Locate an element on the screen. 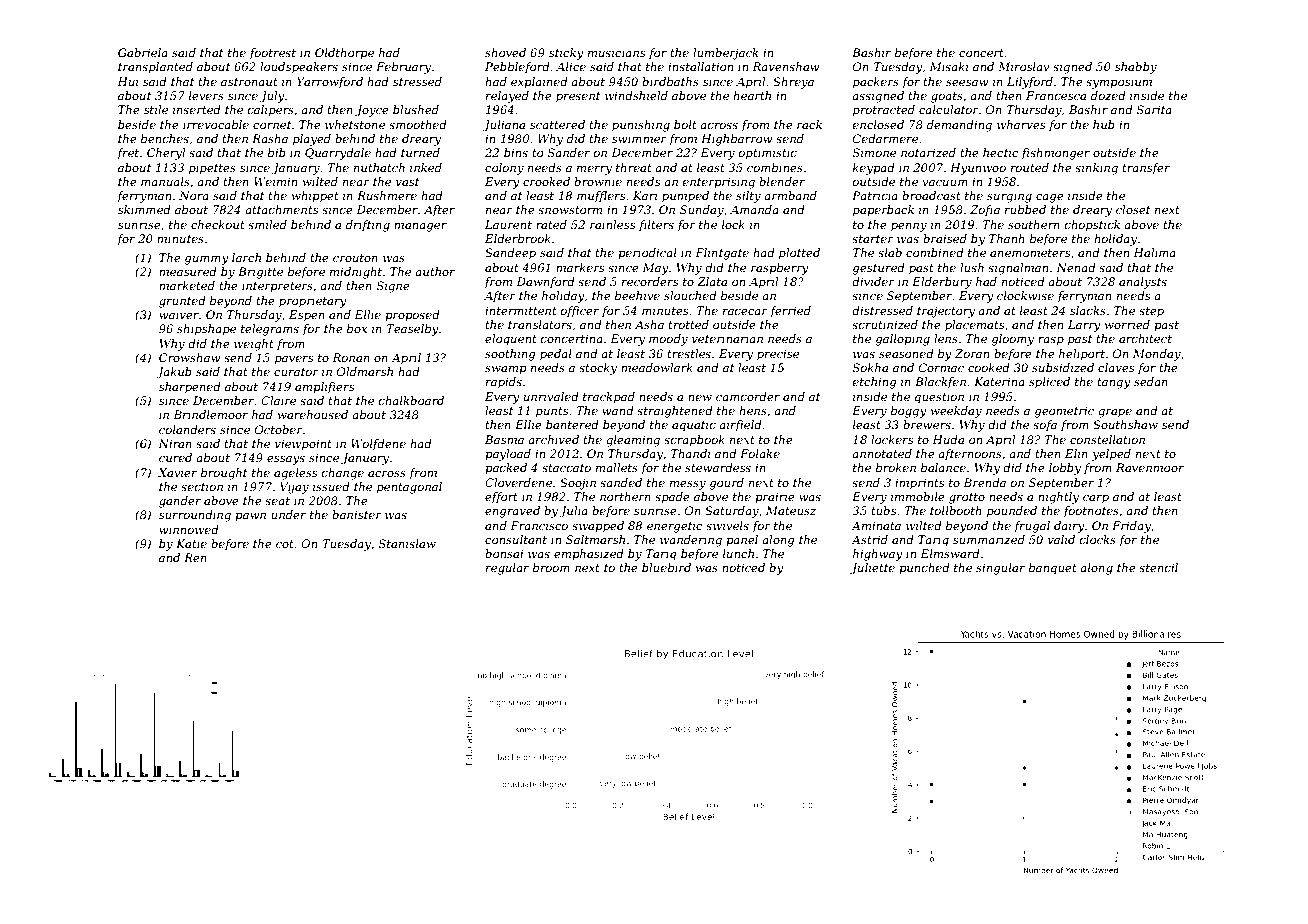  geometric is located at coordinates (1064, 412).
